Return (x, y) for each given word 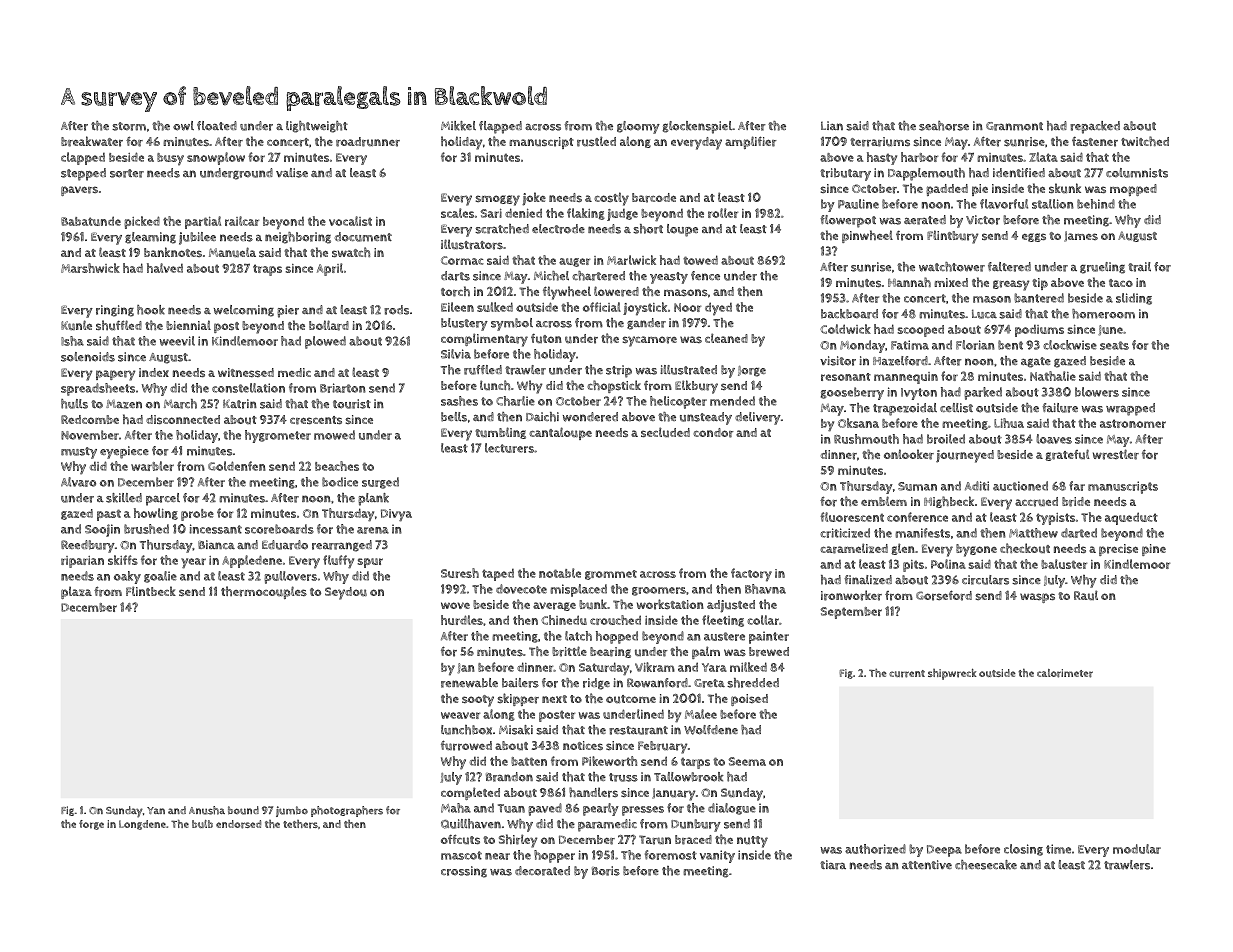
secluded (665, 432)
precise (1118, 550)
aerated (925, 220)
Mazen (124, 404)
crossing (464, 872)
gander (646, 324)
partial (203, 222)
